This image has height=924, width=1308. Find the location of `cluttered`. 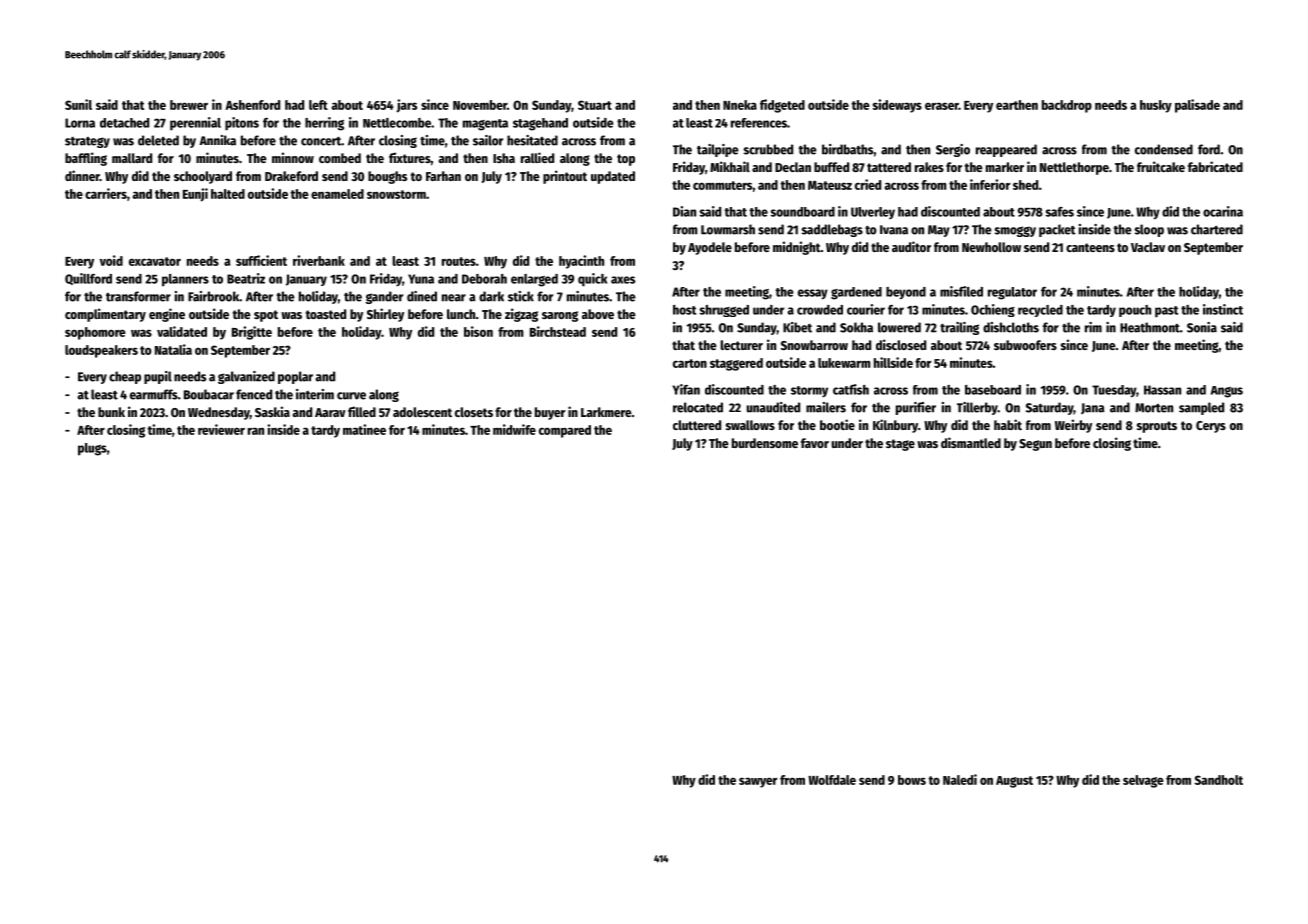

cluttered is located at coordinates (697, 425).
